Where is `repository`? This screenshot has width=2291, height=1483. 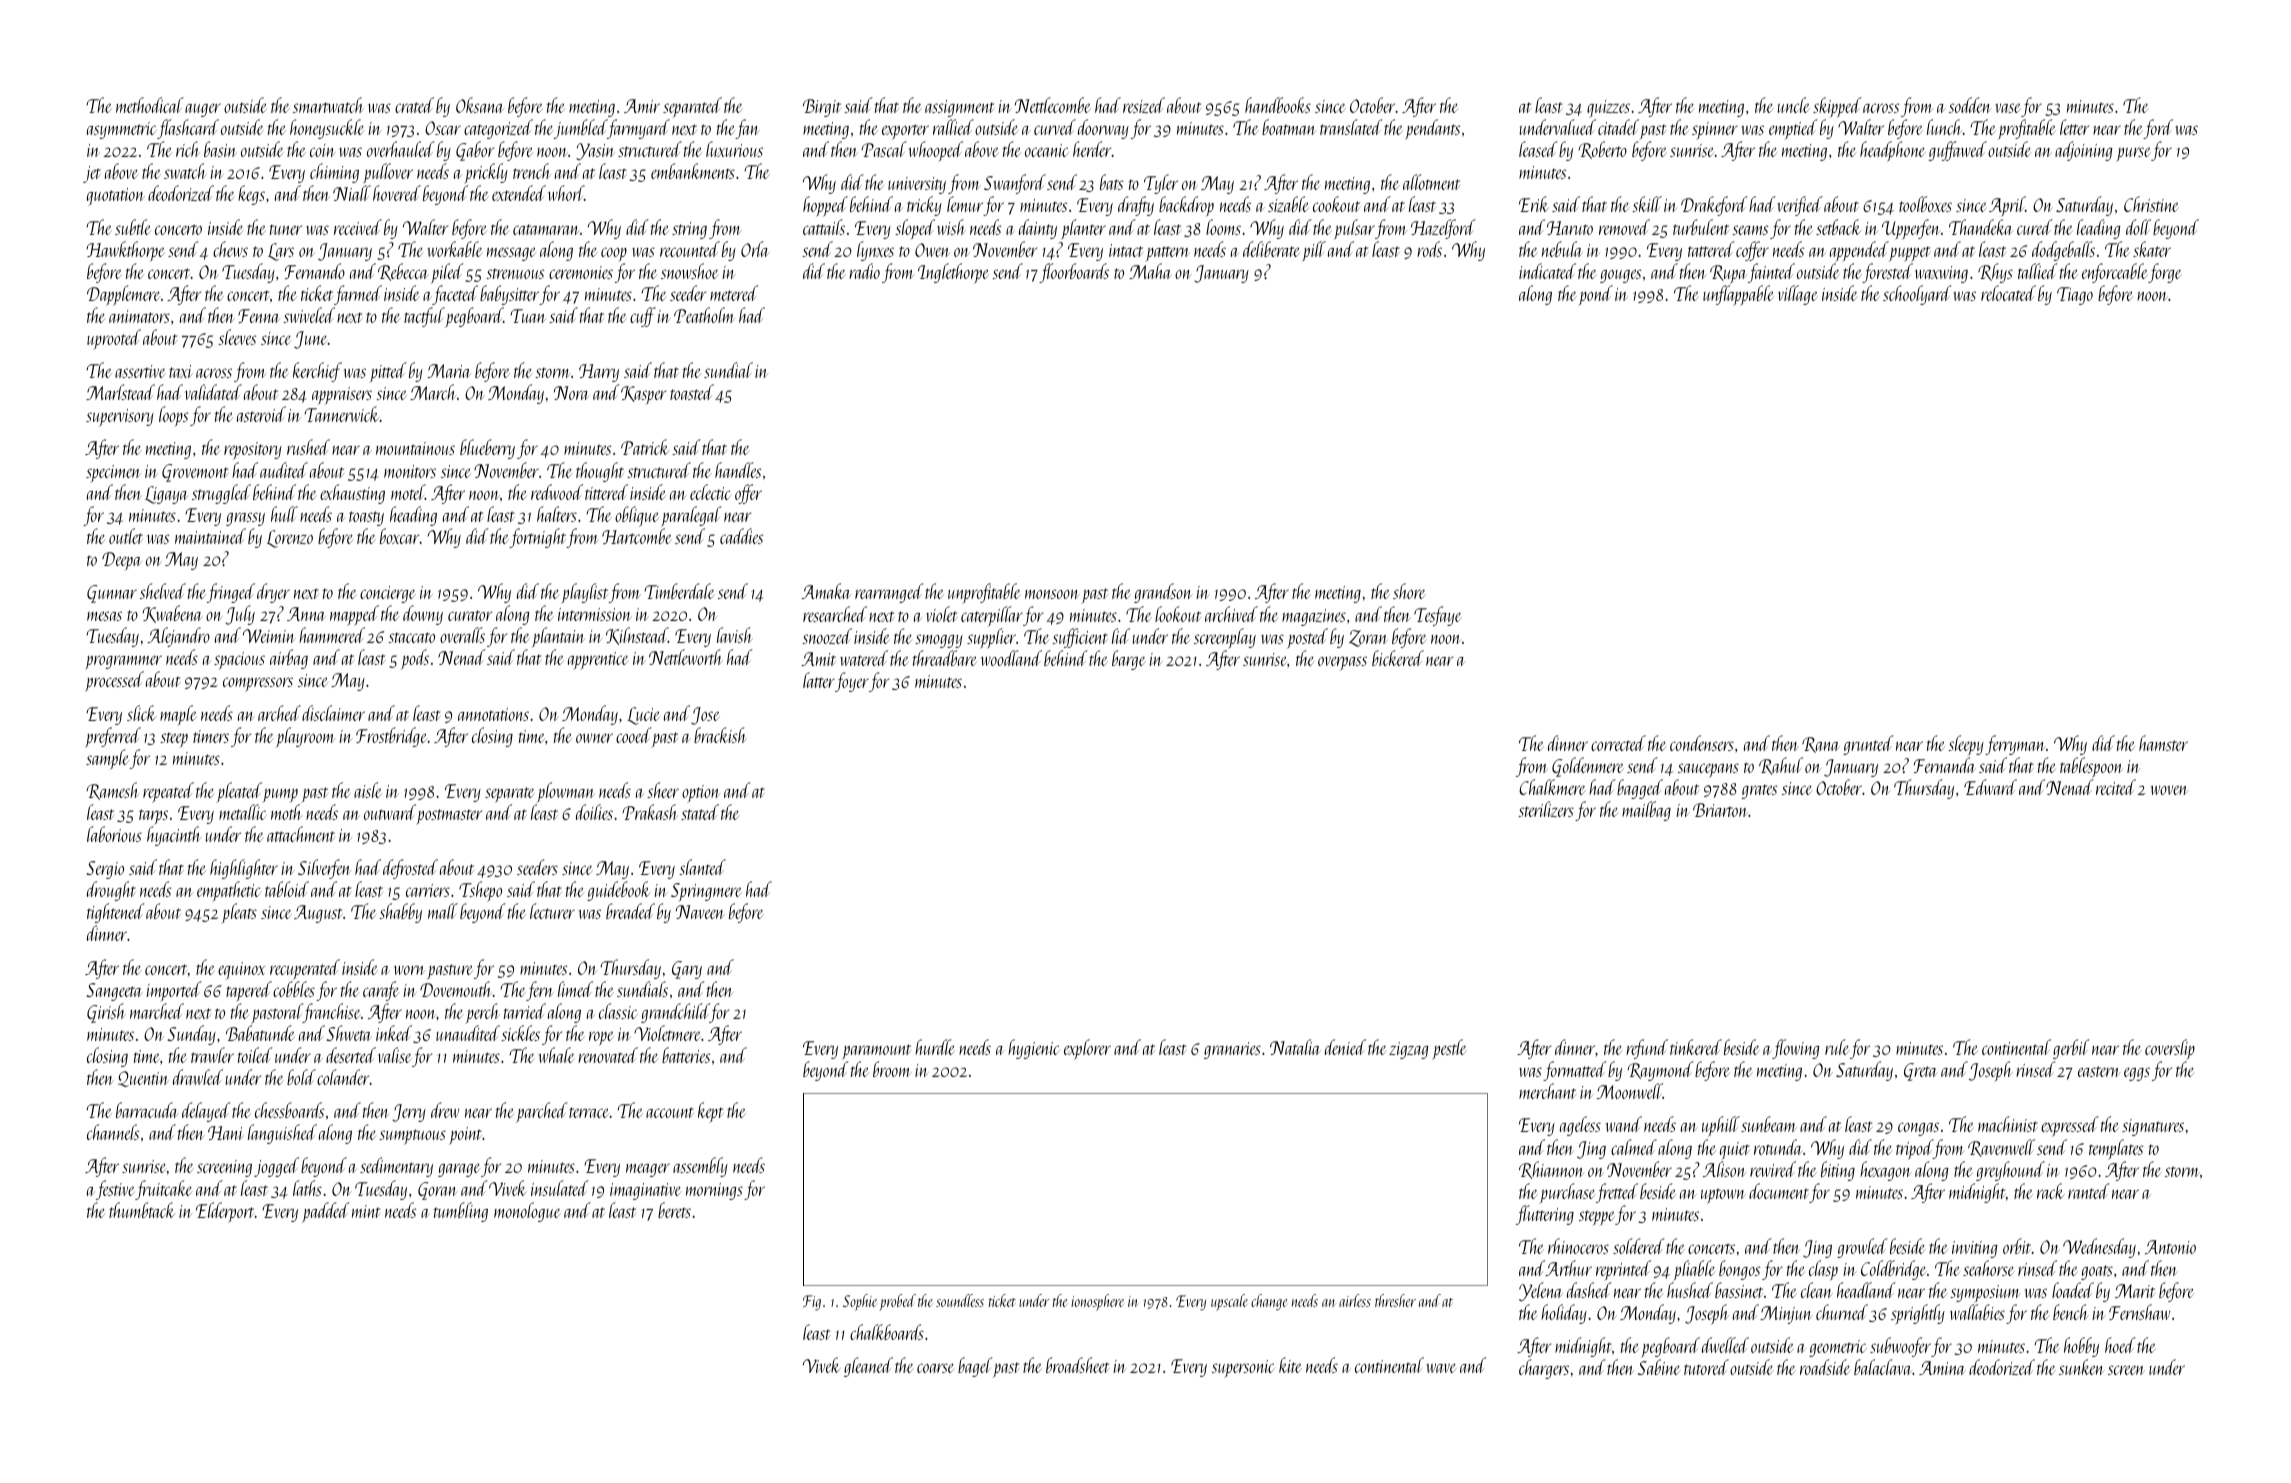 repository is located at coordinates (253, 451).
